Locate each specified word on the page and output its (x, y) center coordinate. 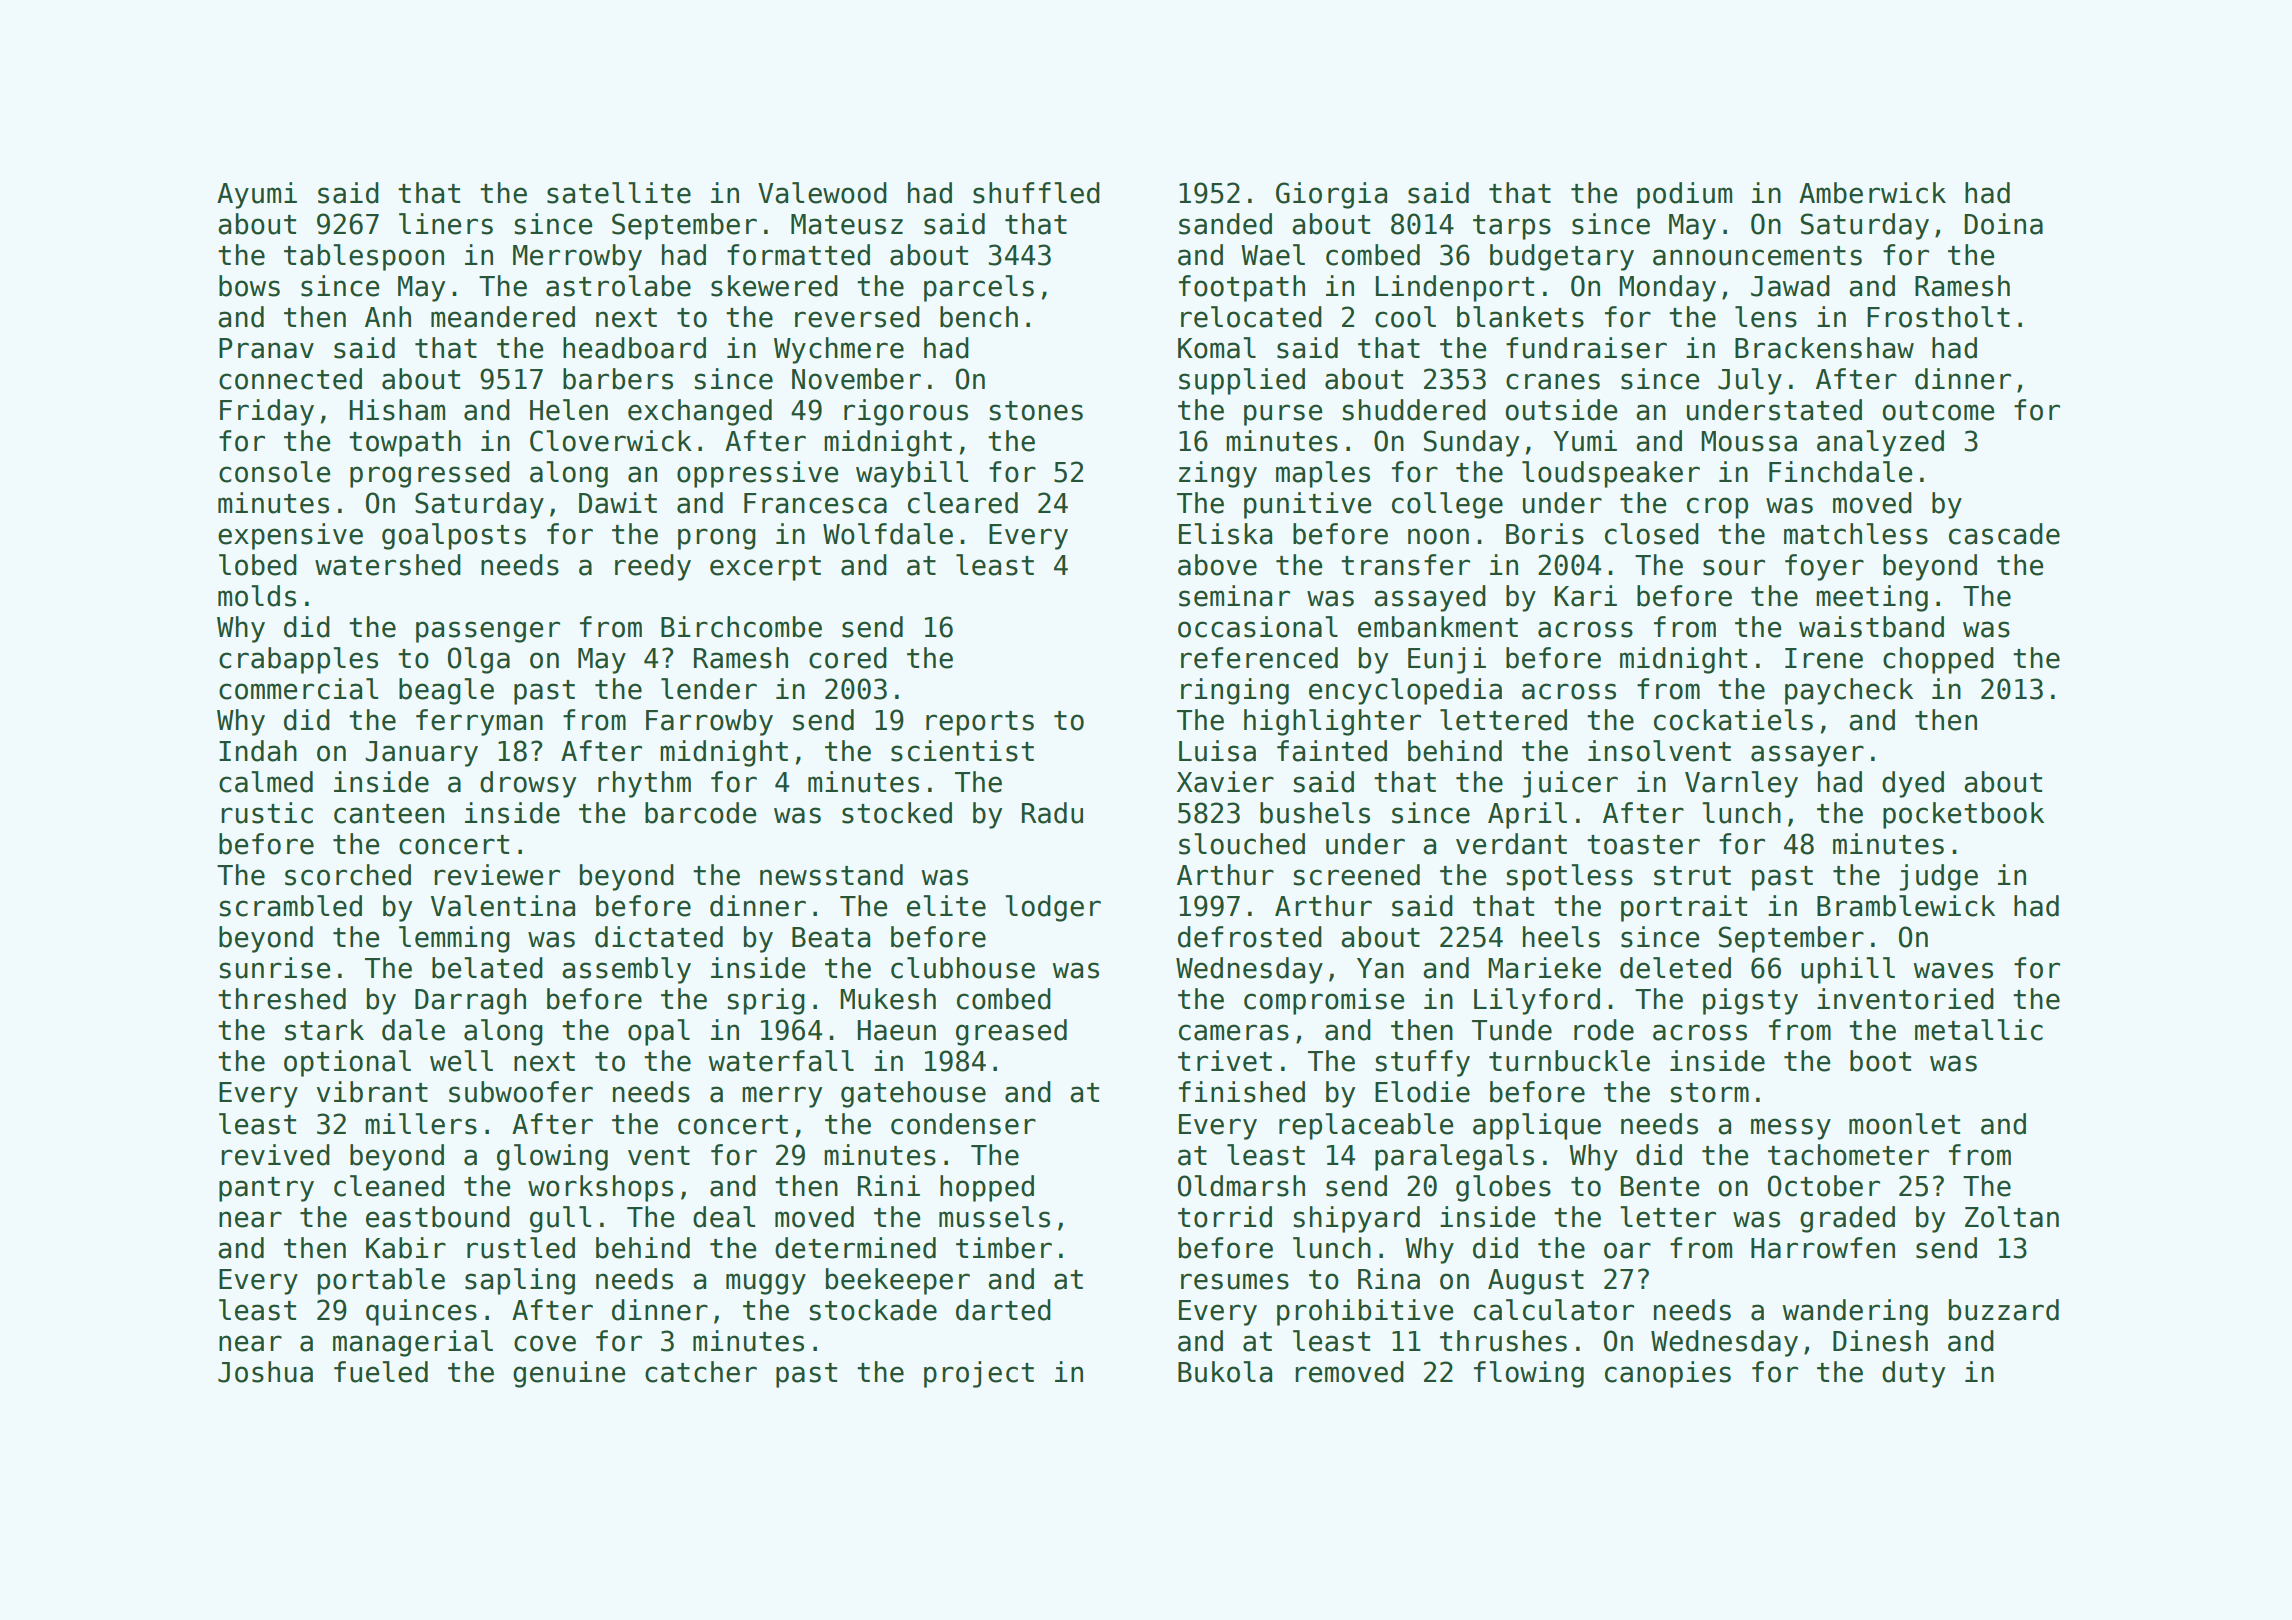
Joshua (265, 1372)
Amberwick (1872, 193)
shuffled (1036, 193)
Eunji (1447, 660)
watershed (388, 565)
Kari (1585, 596)
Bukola (1225, 1372)
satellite (619, 193)
